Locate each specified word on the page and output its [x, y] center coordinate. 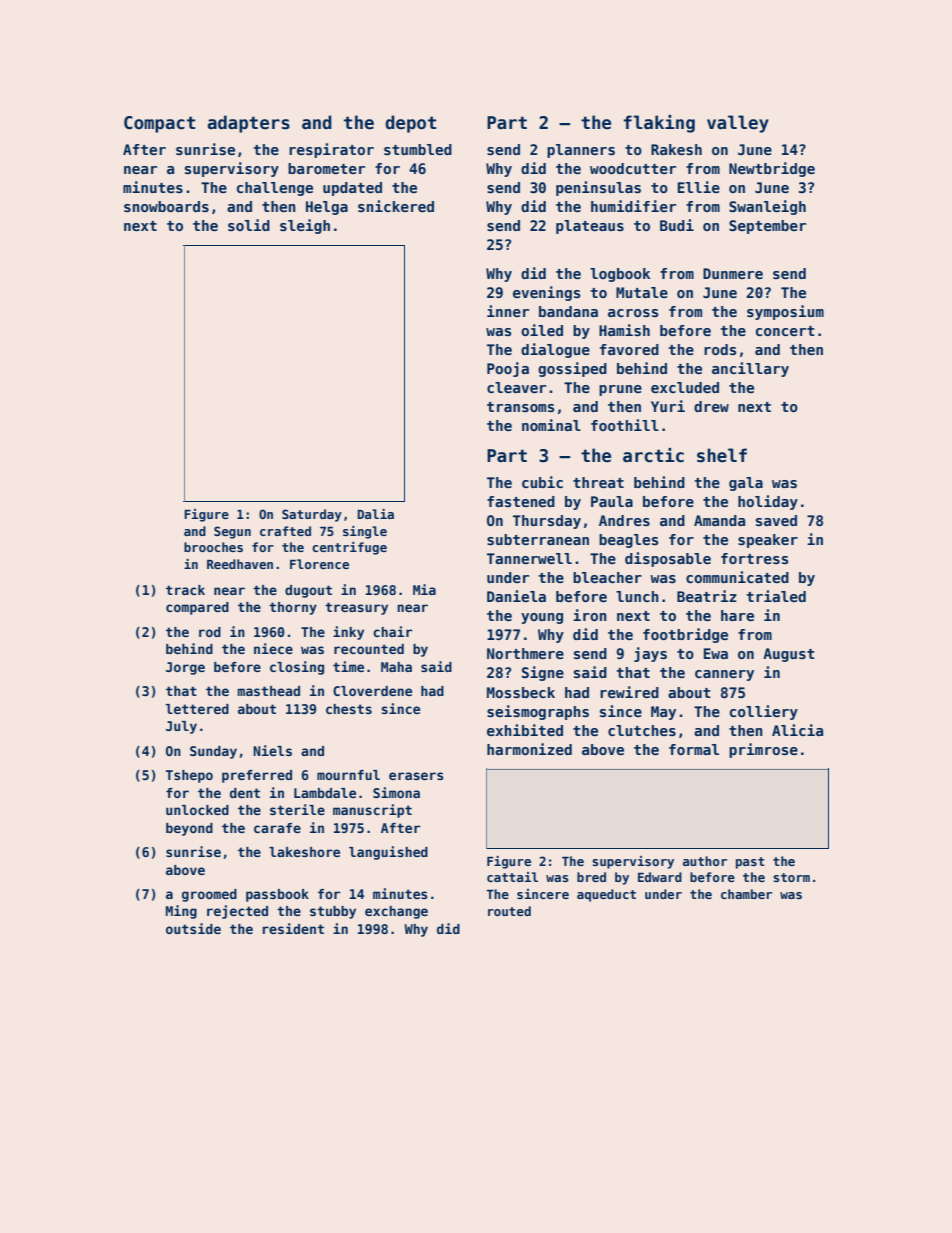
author [705, 861]
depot [410, 124]
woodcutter [633, 168]
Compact [159, 124]
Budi [677, 225]
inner [508, 311]
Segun [232, 532]
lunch [637, 596]
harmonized [529, 749]
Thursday [547, 522]
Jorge [185, 668]
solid [249, 225]
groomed [209, 895]
